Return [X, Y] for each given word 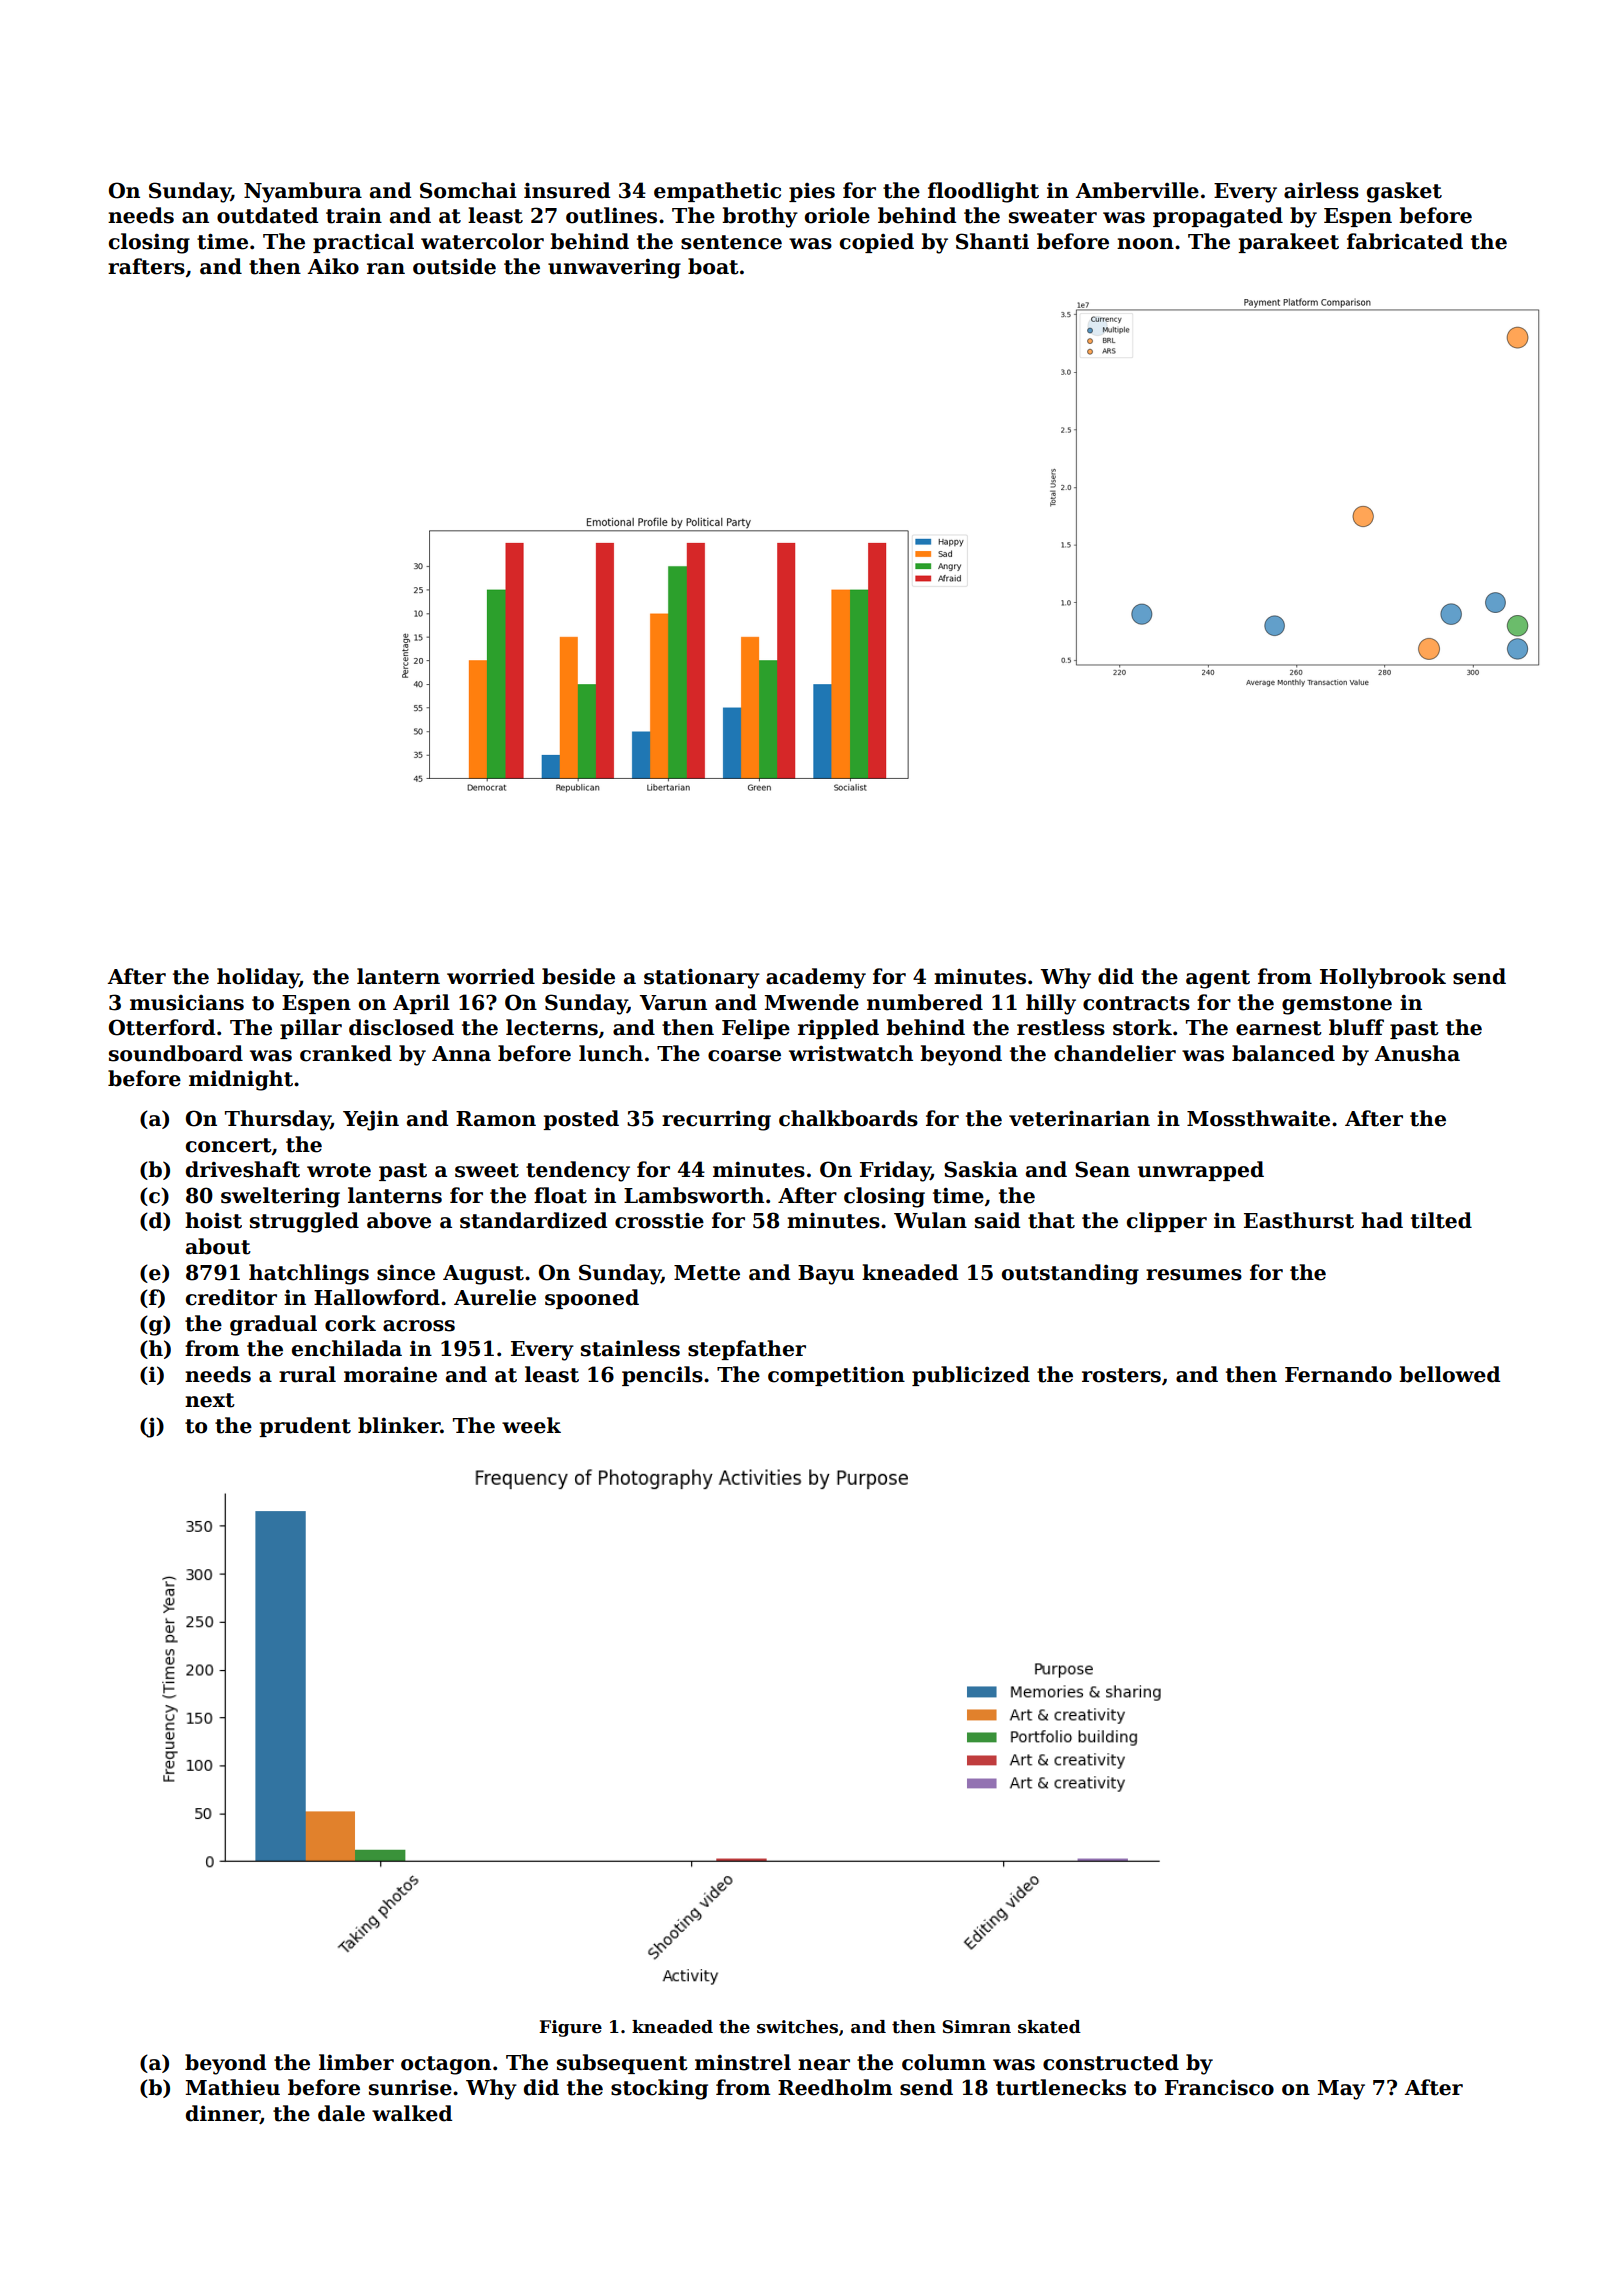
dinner [223, 2114]
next [210, 1400]
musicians [187, 1002]
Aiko [333, 266]
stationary [702, 978]
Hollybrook [1383, 978]
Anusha [1417, 1053]
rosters [1121, 1375]
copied [877, 243]
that [1051, 1220]
